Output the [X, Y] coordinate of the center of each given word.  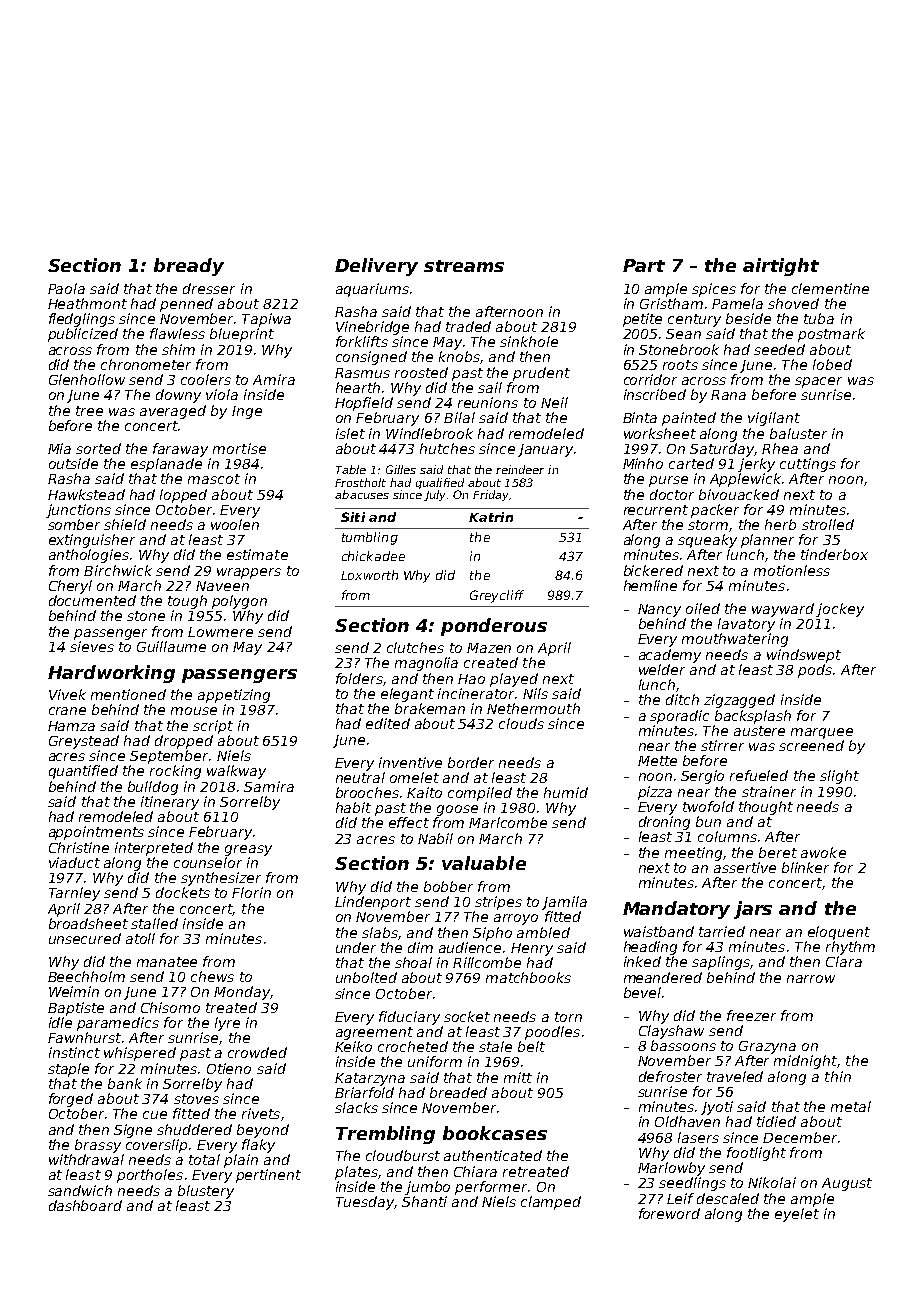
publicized [83, 335]
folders [359, 678]
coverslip [156, 1146]
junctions [78, 511]
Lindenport [373, 903]
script [213, 727]
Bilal [459, 417]
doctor [672, 494]
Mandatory [676, 910]
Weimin [74, 991]
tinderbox [834, 554]
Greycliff [497, 596]
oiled [703, 608]
